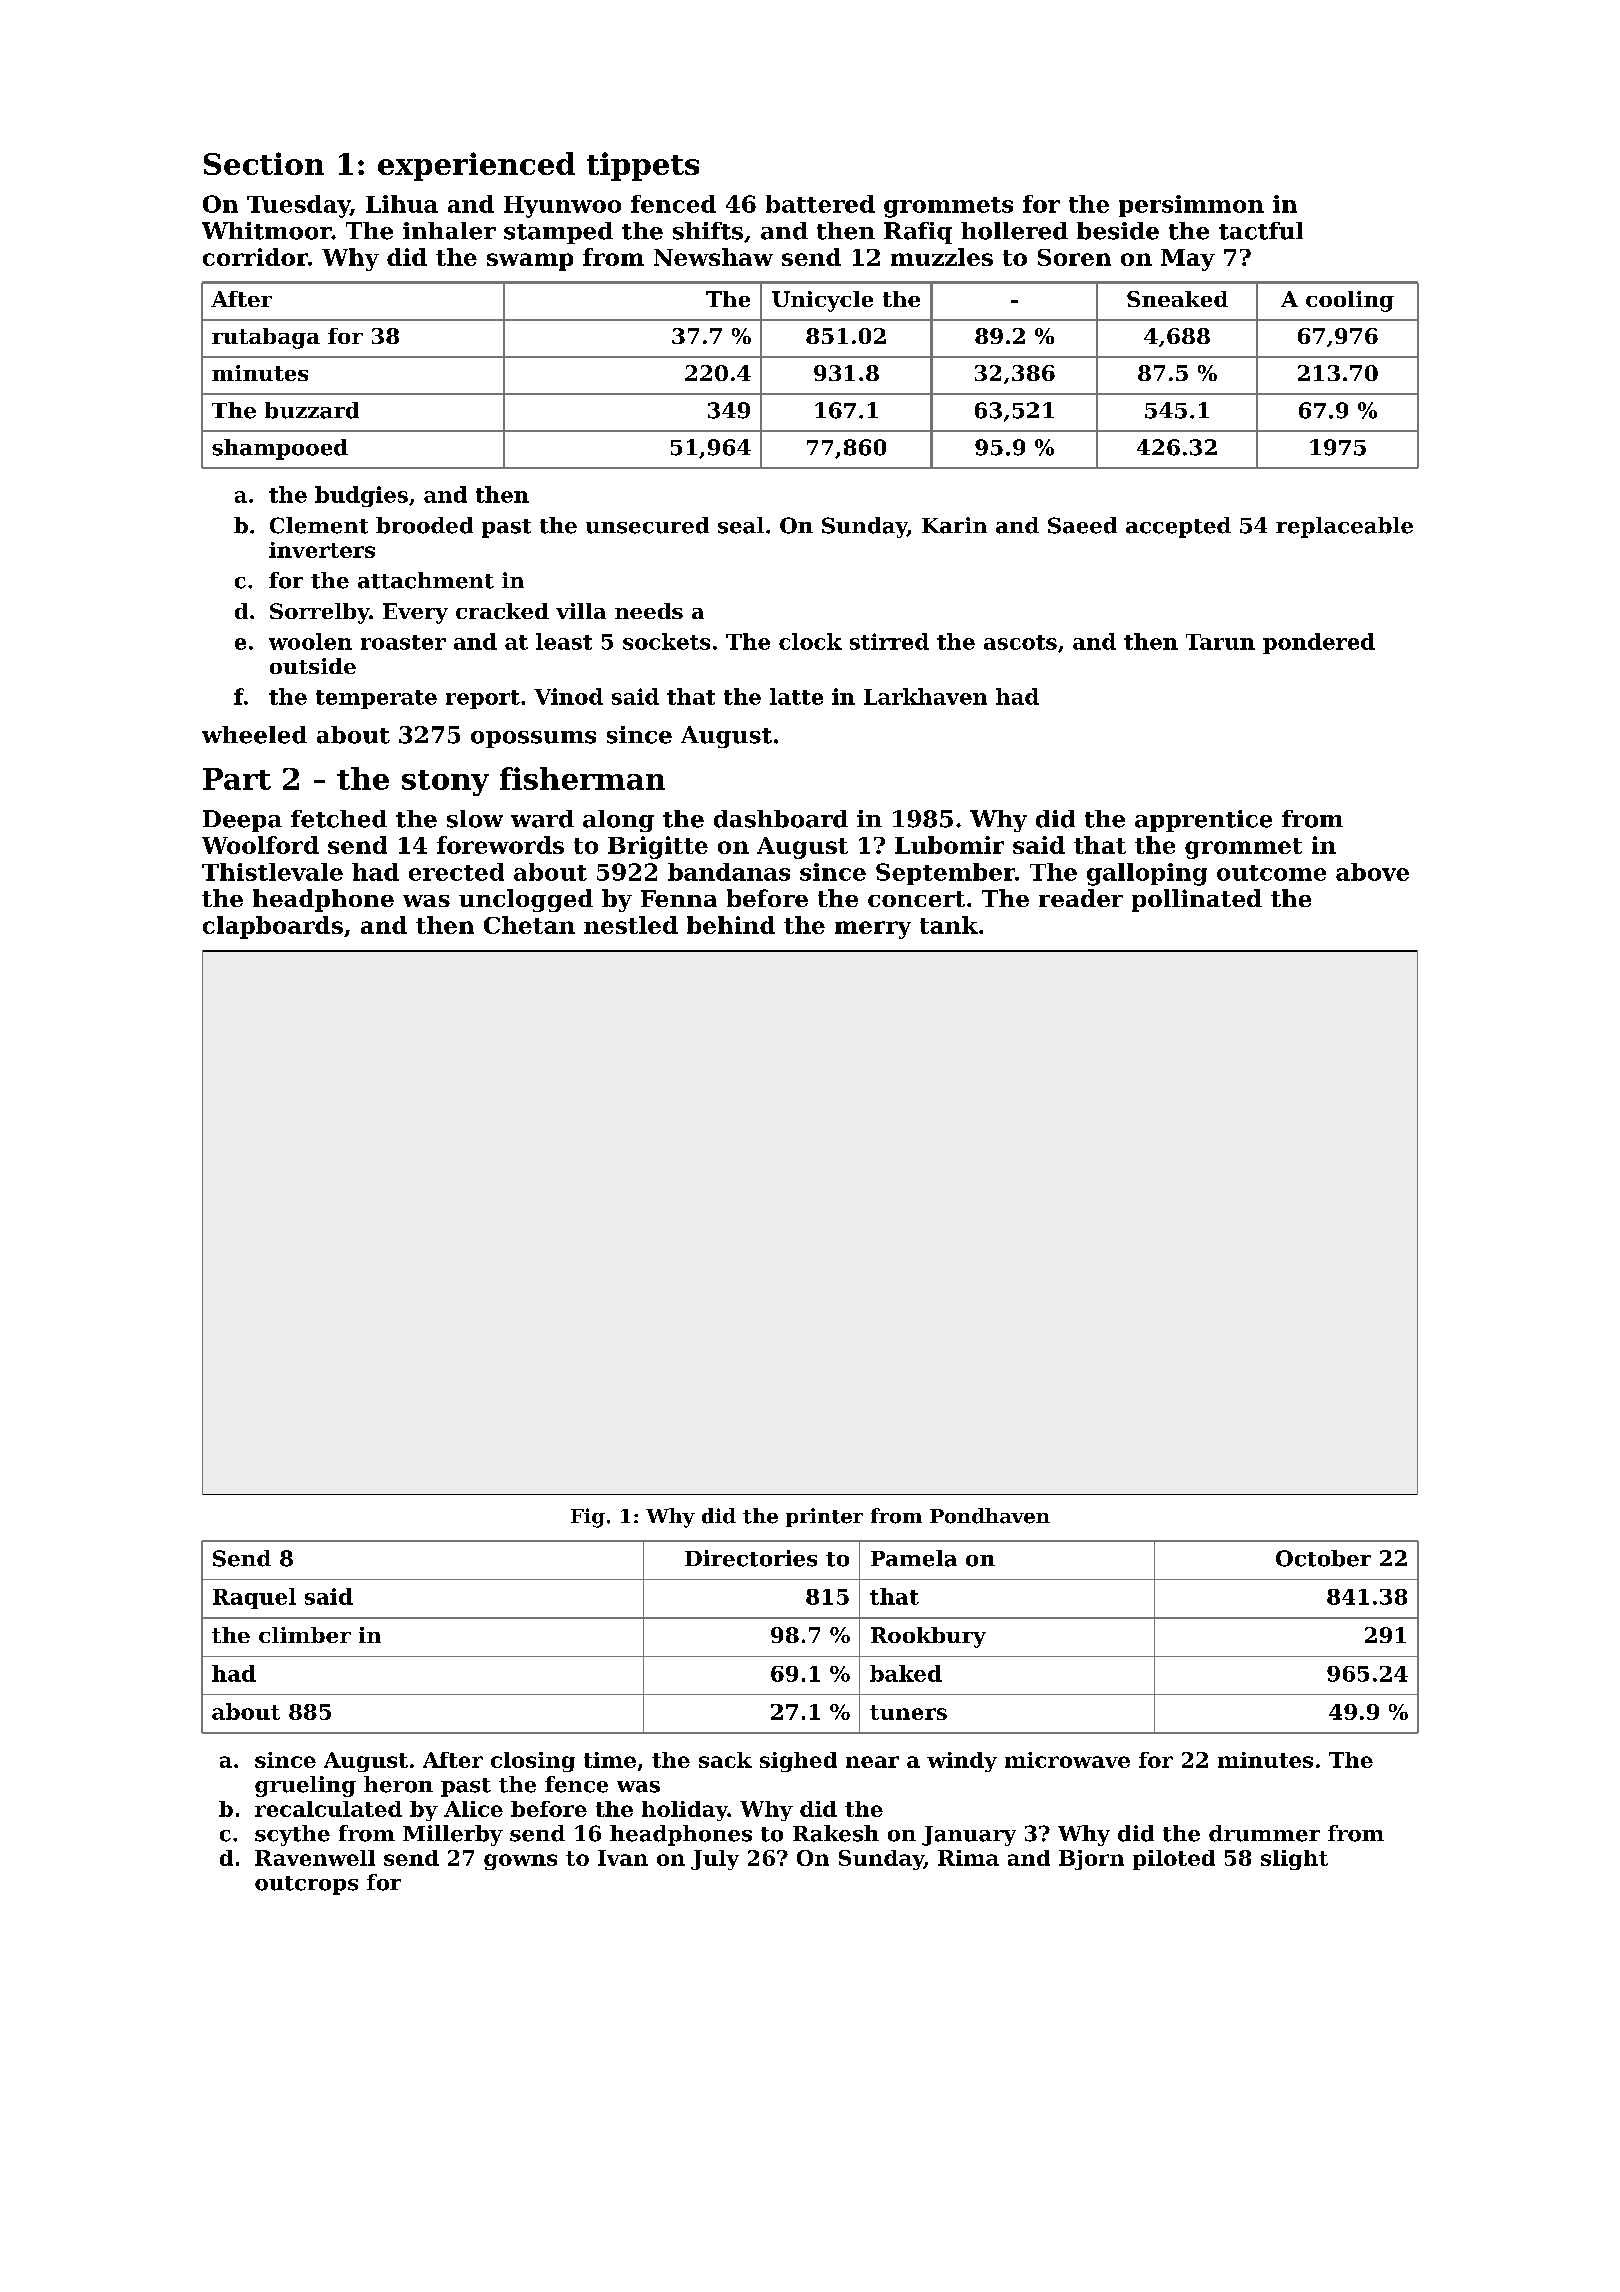  I want to click on Unicycle, so click(822, 301).
